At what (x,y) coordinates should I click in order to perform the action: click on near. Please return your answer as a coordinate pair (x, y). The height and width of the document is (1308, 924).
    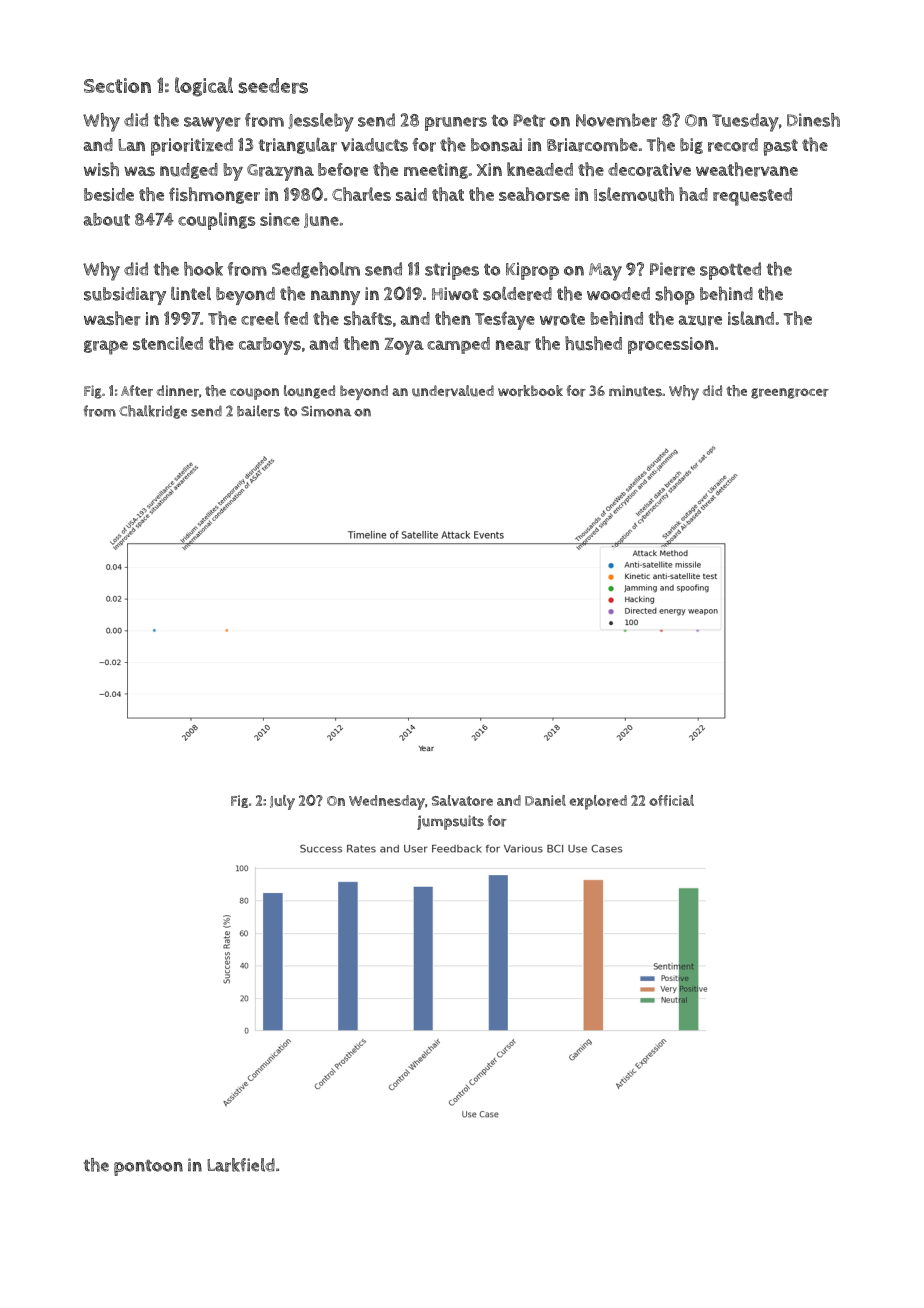
    Looking at the image, I should click on (513, 345).
